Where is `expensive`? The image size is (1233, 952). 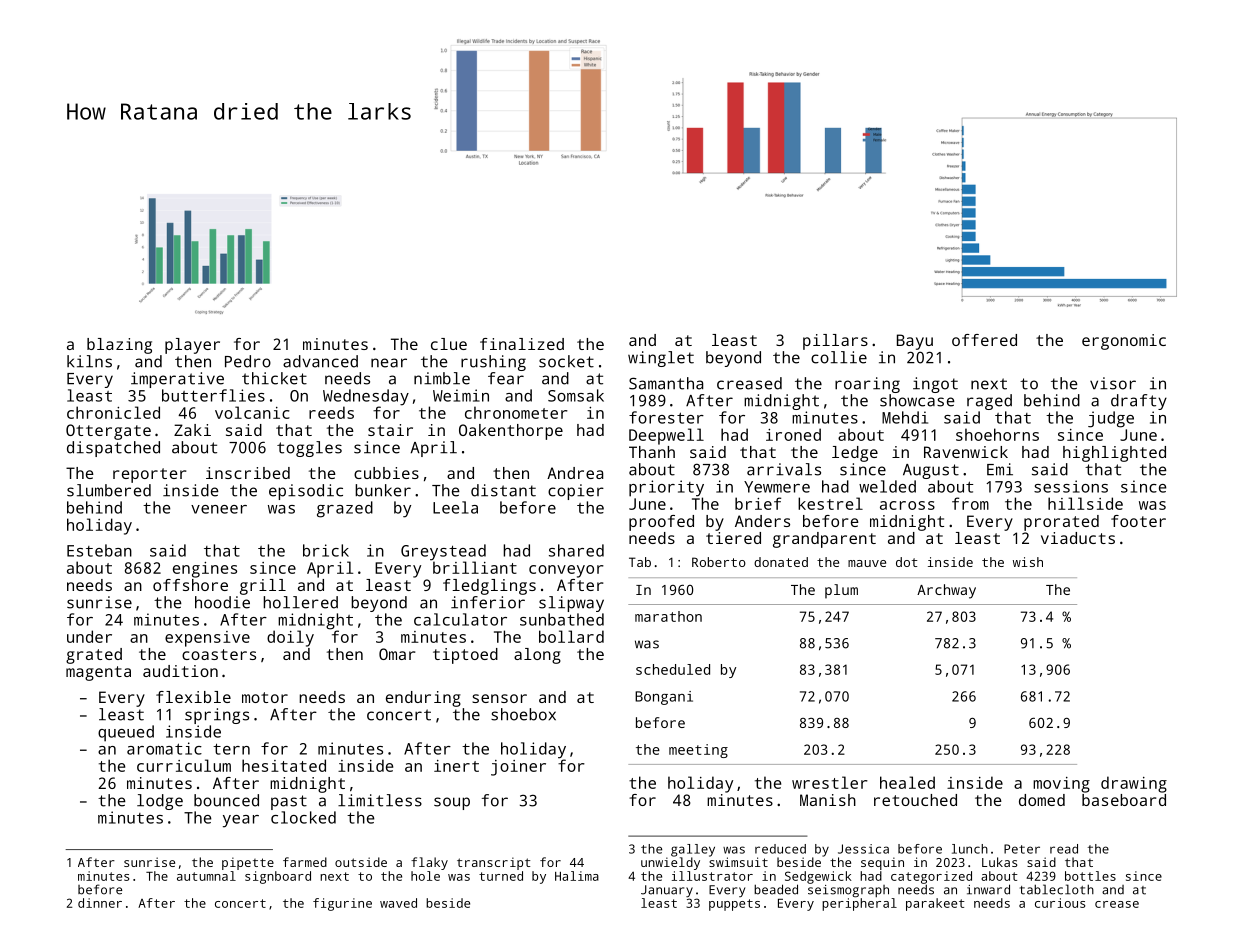 expensive is located at coordinates (207, 639).
